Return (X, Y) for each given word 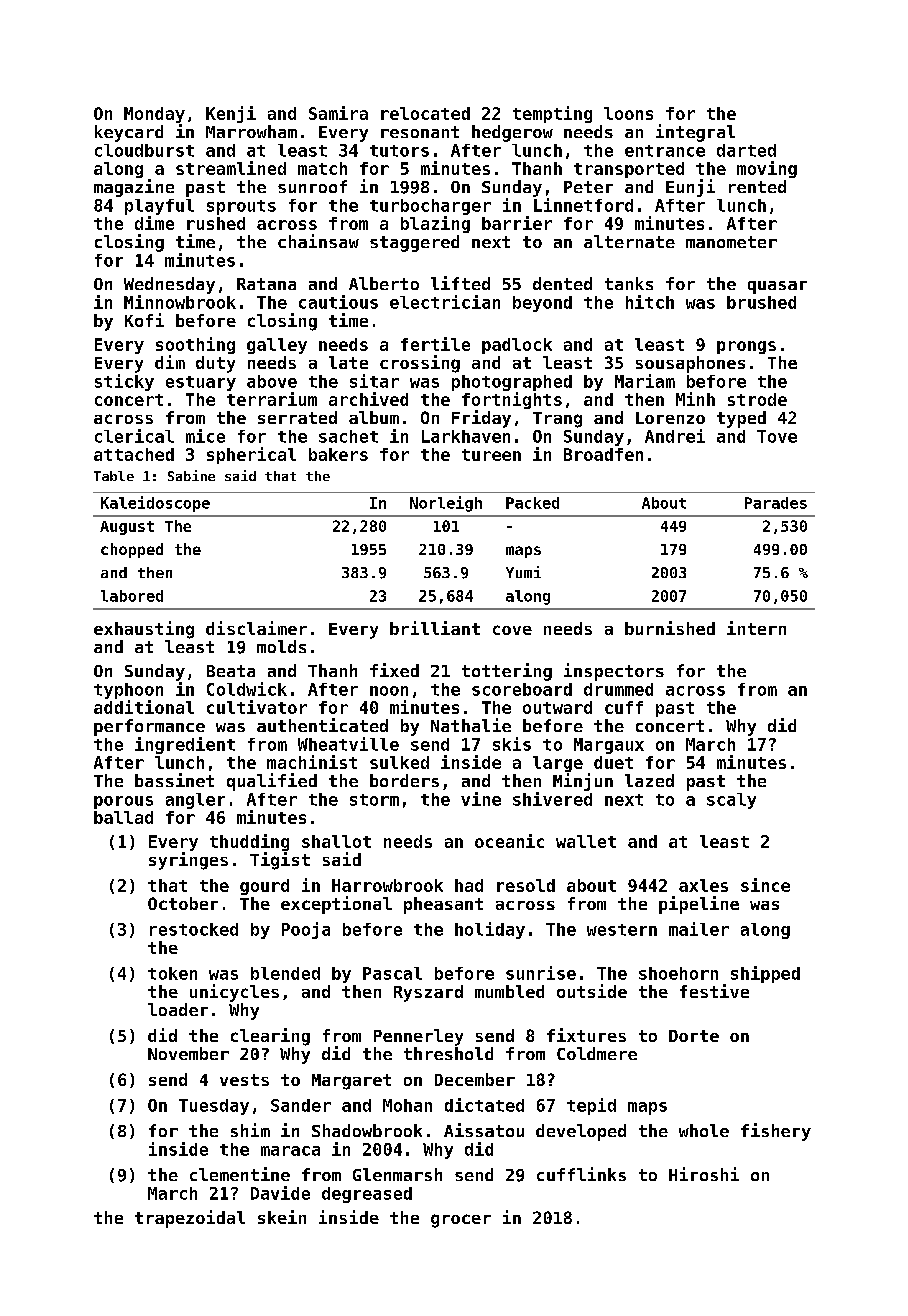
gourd (264, 887)
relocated (425, 113)
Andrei (675, 436)
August (127, 528)
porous (123, 802)
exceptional (336, 905)
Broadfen (603, 454)
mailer (699, 929)
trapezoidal (190, 1219)
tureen (491, 455)
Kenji (231, 114)
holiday (490, 930)
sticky (124, 382)
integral (695, 133)
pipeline (699, 905)
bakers (338, 454)
